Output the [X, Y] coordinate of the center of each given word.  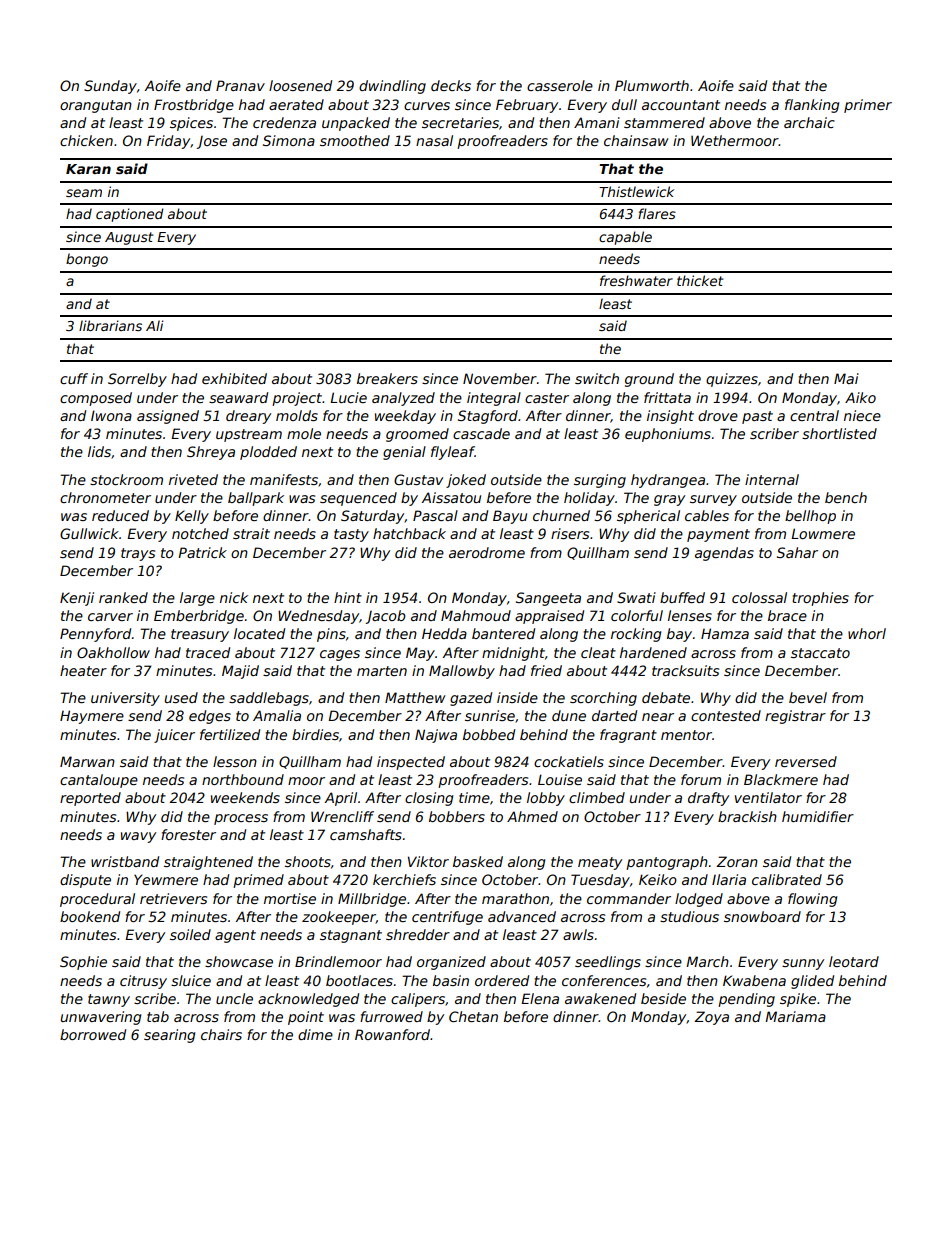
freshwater [636, 280]
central [814, 415]
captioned [130, 215]
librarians [110, 325]
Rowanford [392, 1034]
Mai [846, 378]
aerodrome [487, 552]
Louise [560, 779]
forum [701, 779]
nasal [434, 140]
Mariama [795, 1016]
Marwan [87, 761]
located [259, 633]
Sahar [797, 552]
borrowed [93, 1034]
